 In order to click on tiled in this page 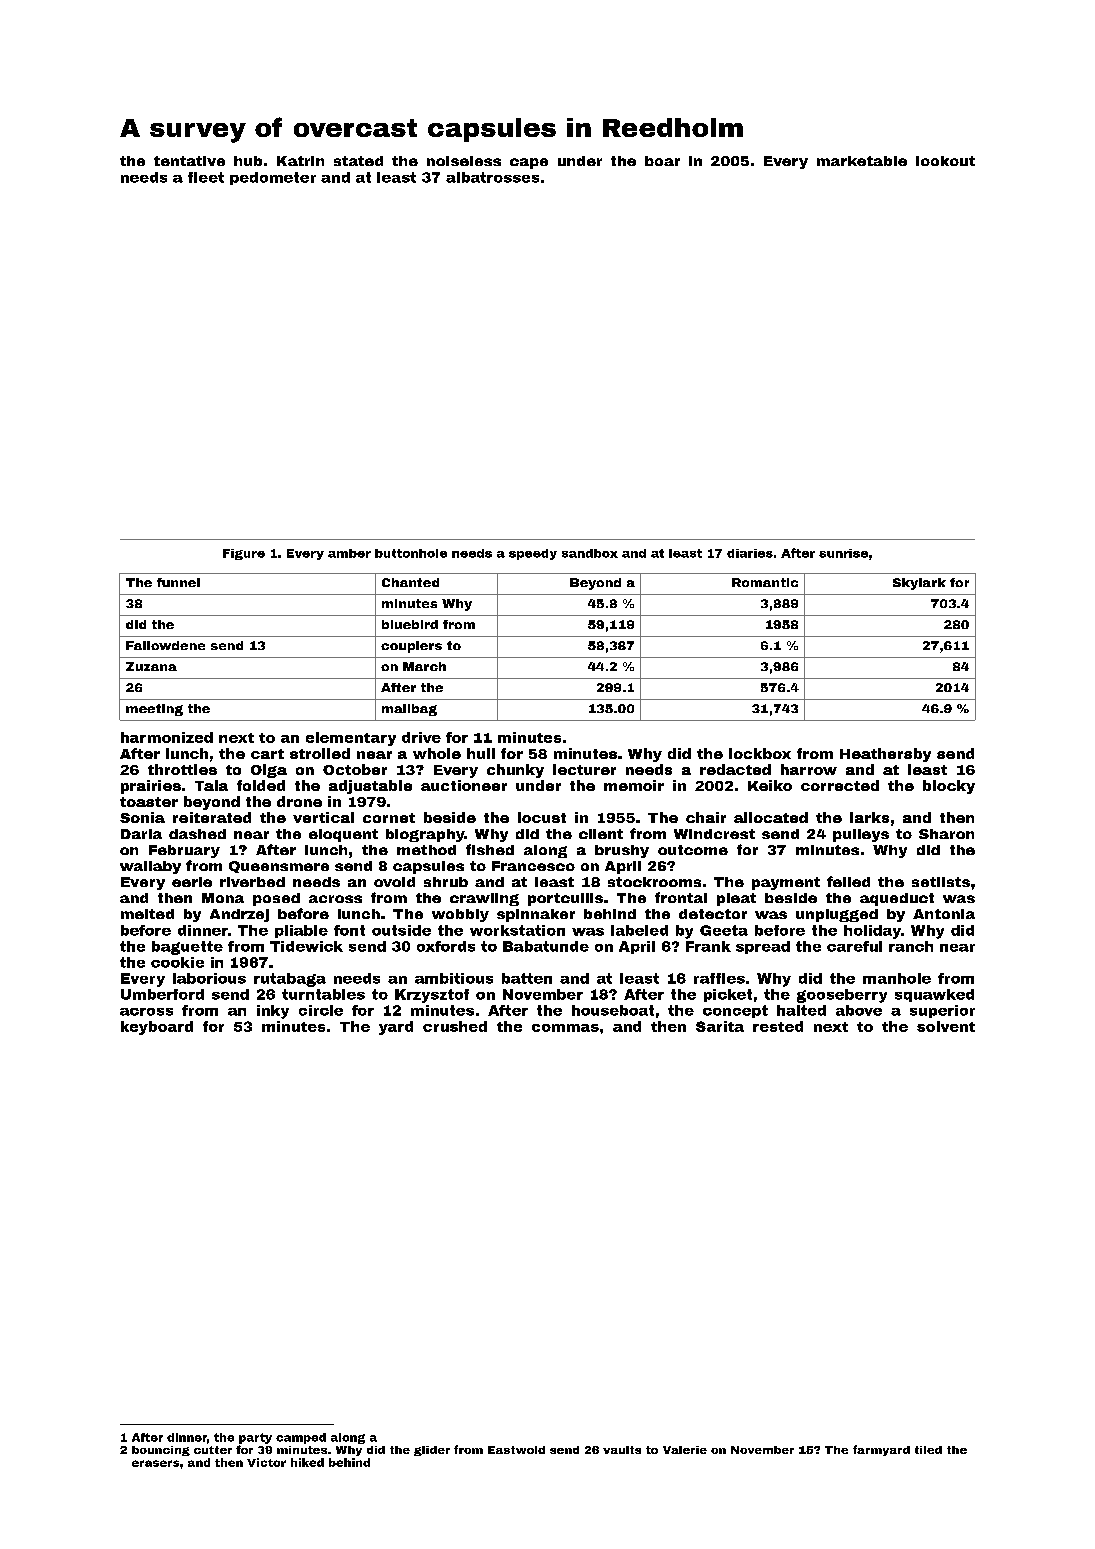, I will do `click(928, 1450)`.
